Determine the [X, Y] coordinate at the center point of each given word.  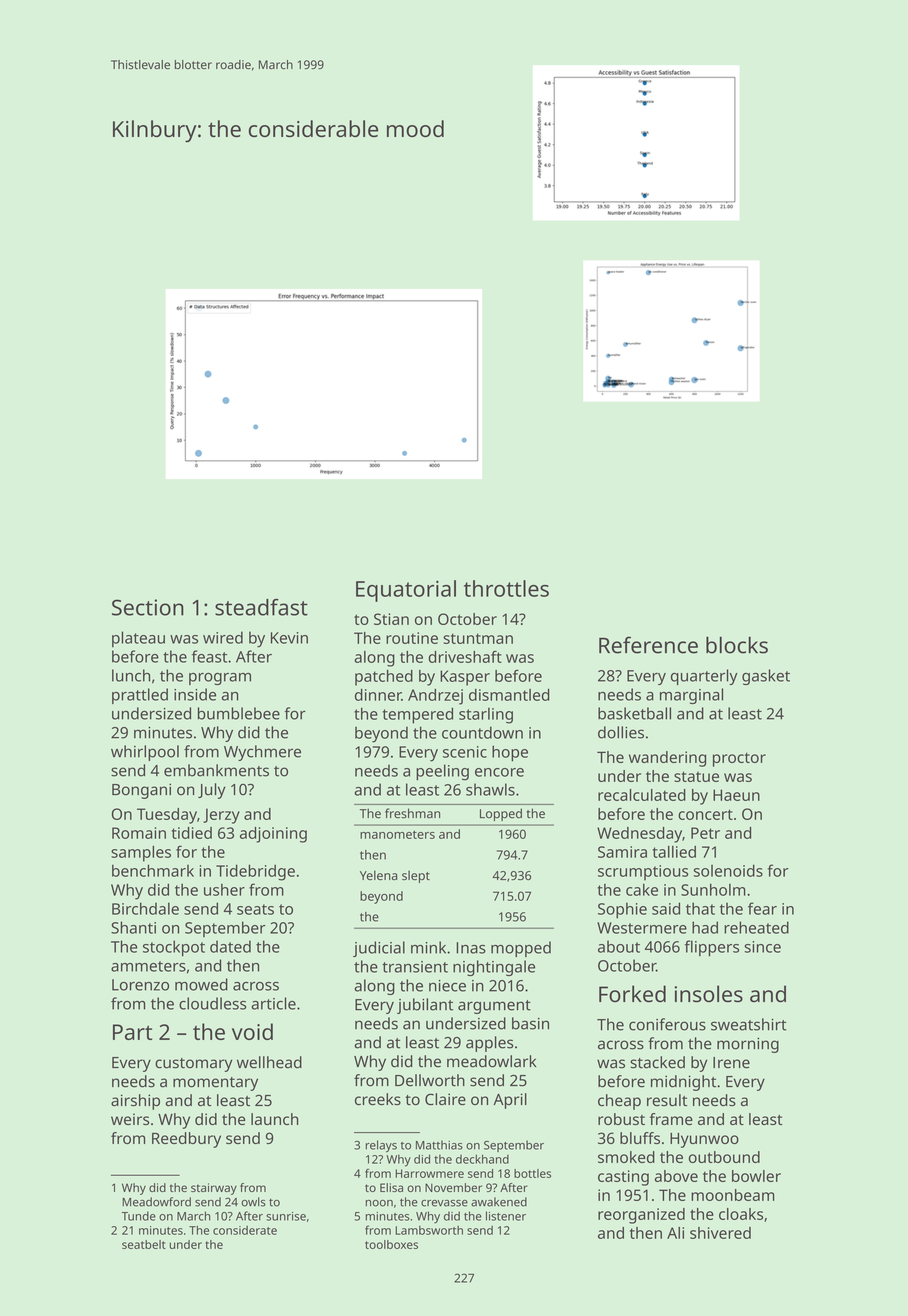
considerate [245, 1230]
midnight [683, 1083]
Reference [648, 645]
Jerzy [221, 816]
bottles [532, 1173]
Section [148, 607]
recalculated [642, 795]
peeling [442, 772]
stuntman [478, 638]
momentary [215, 1084]
